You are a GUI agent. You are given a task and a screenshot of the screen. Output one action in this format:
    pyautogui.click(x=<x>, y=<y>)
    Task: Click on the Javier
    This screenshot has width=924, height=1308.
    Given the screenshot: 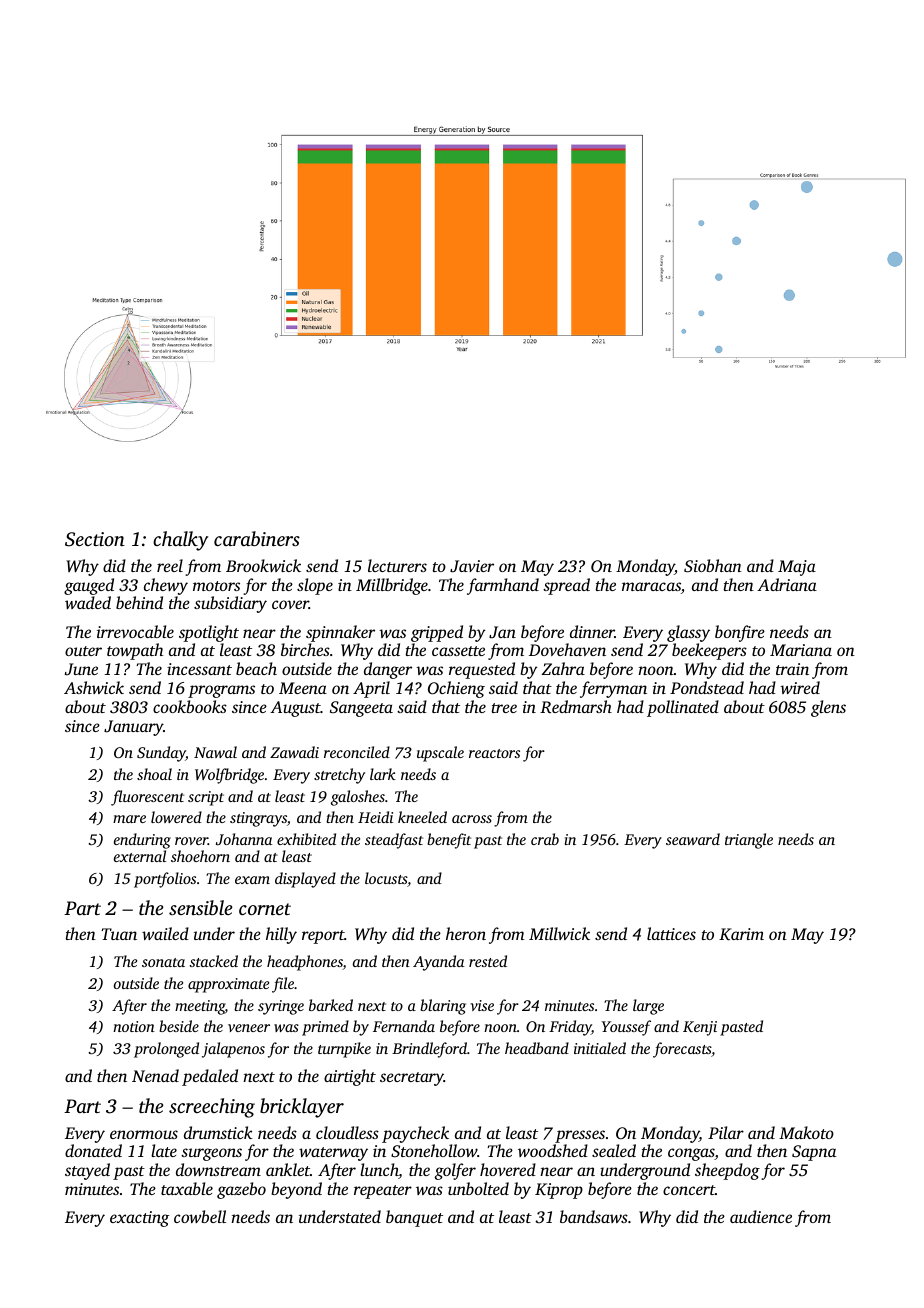 What is the action you would take?
    pyautogui.click(x=472, y=566)
